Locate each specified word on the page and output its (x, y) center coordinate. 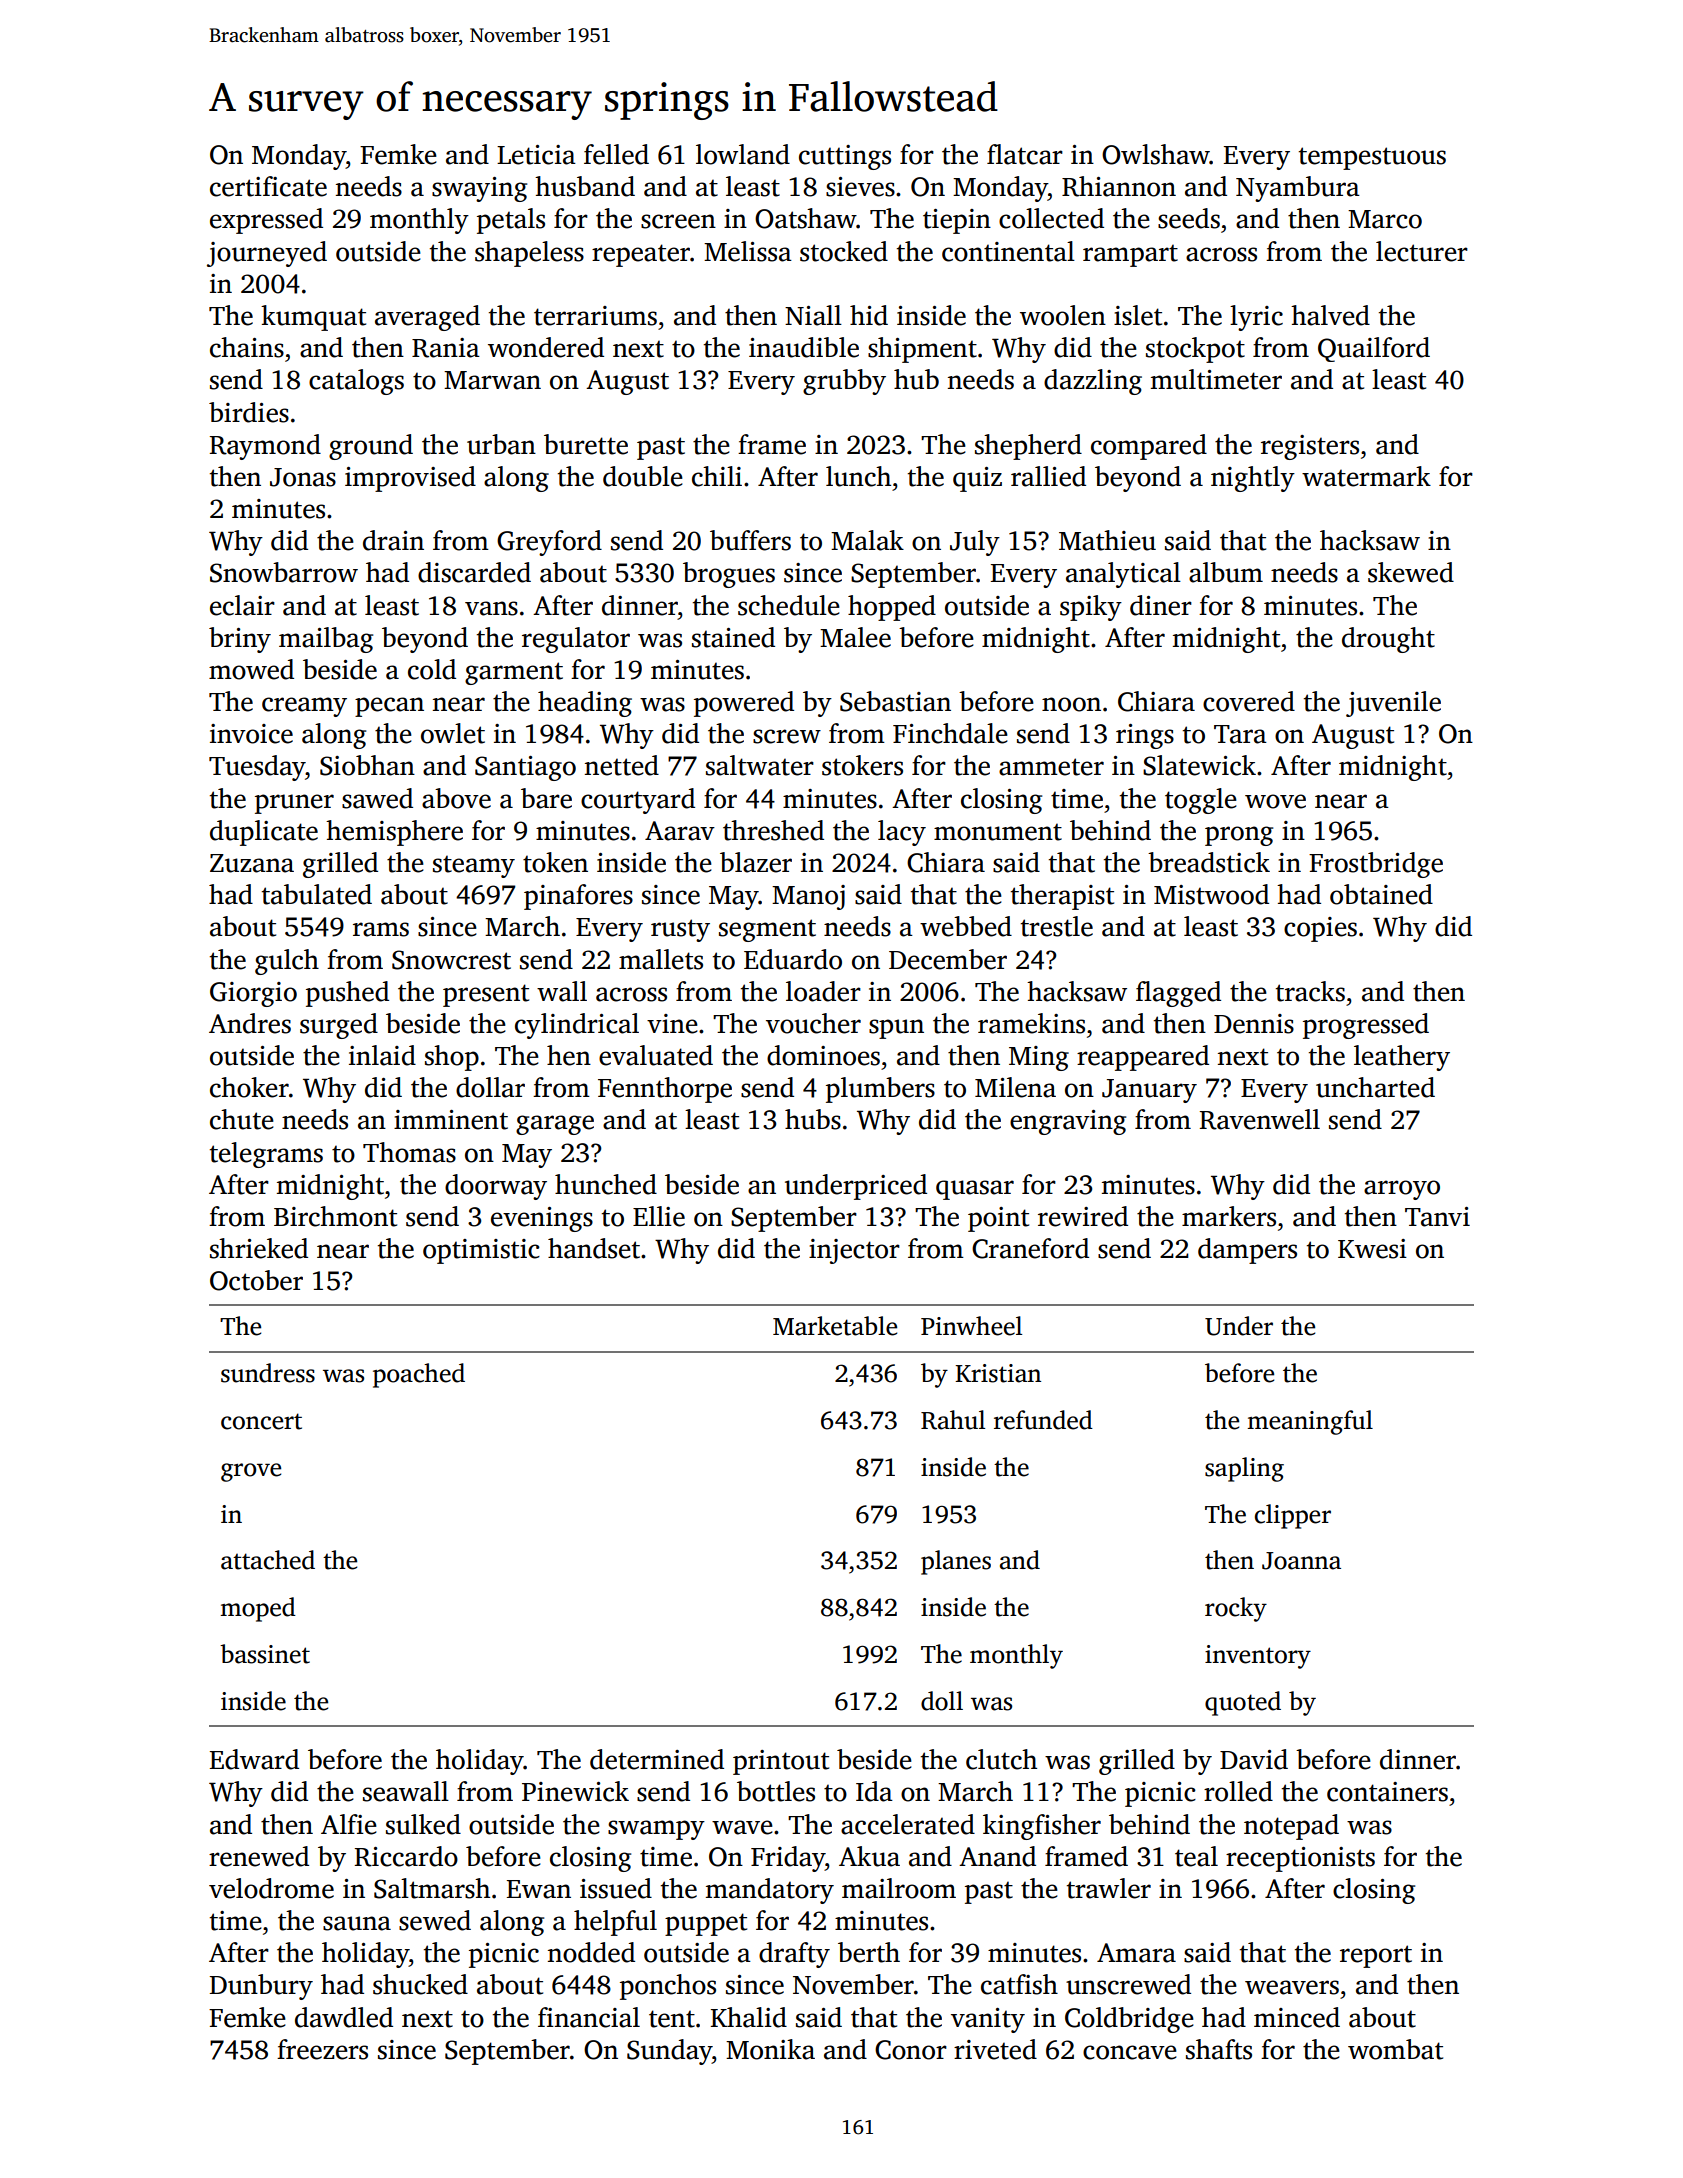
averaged (427, 318)
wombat (1395, 2049)
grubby (844, 382)
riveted (995, 2049)
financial (589, 2017)
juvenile (1393, 704)
